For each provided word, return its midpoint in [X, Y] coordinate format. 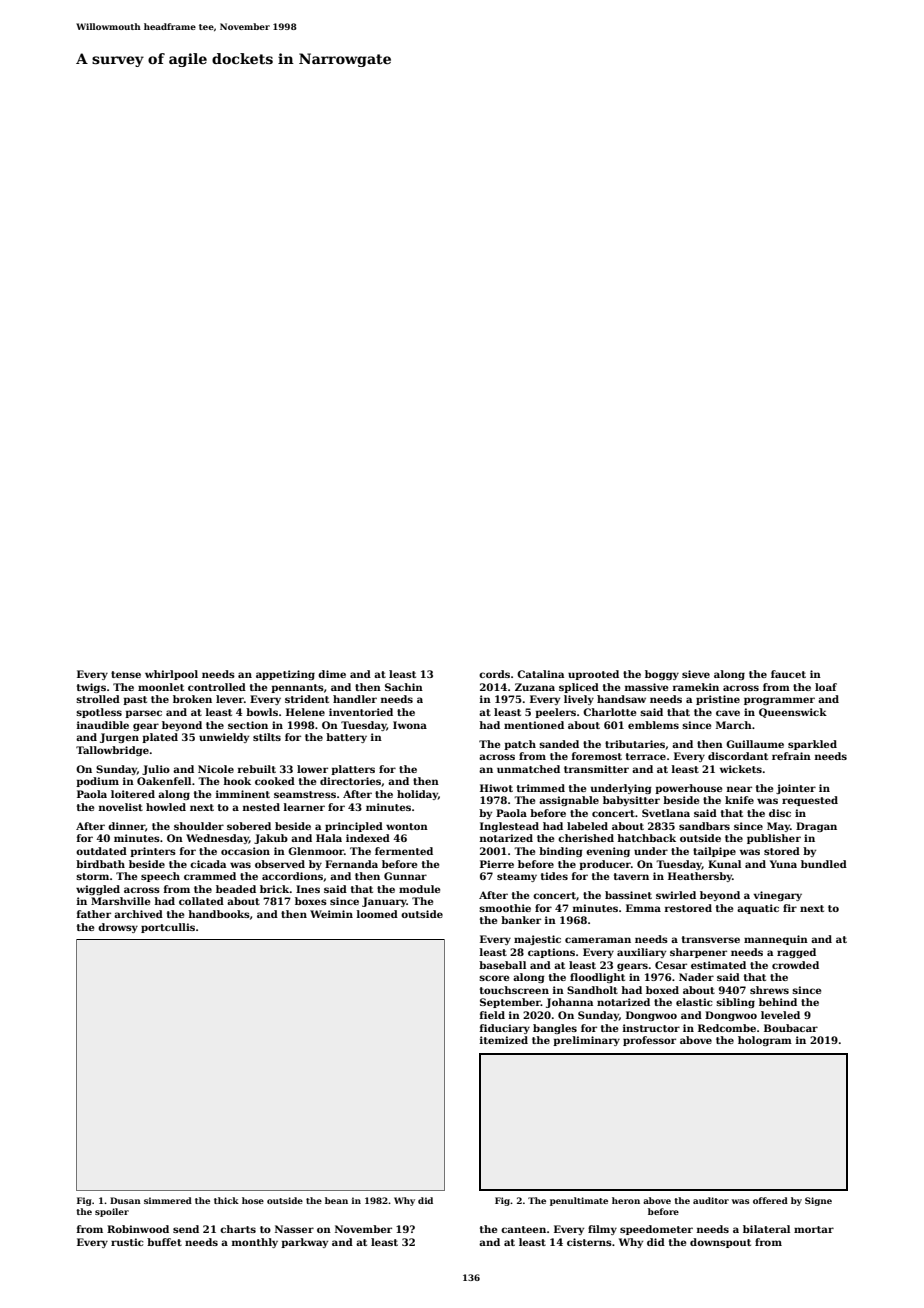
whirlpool [171, 675]
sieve [696, 674]
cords [494, 674]
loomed [377, 914]
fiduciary [505, 1029]
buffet [164, 1242]
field [492, 1015]
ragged [796, 953]
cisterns [589, 1242]
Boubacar [791, 1028]
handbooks [219, 914]
